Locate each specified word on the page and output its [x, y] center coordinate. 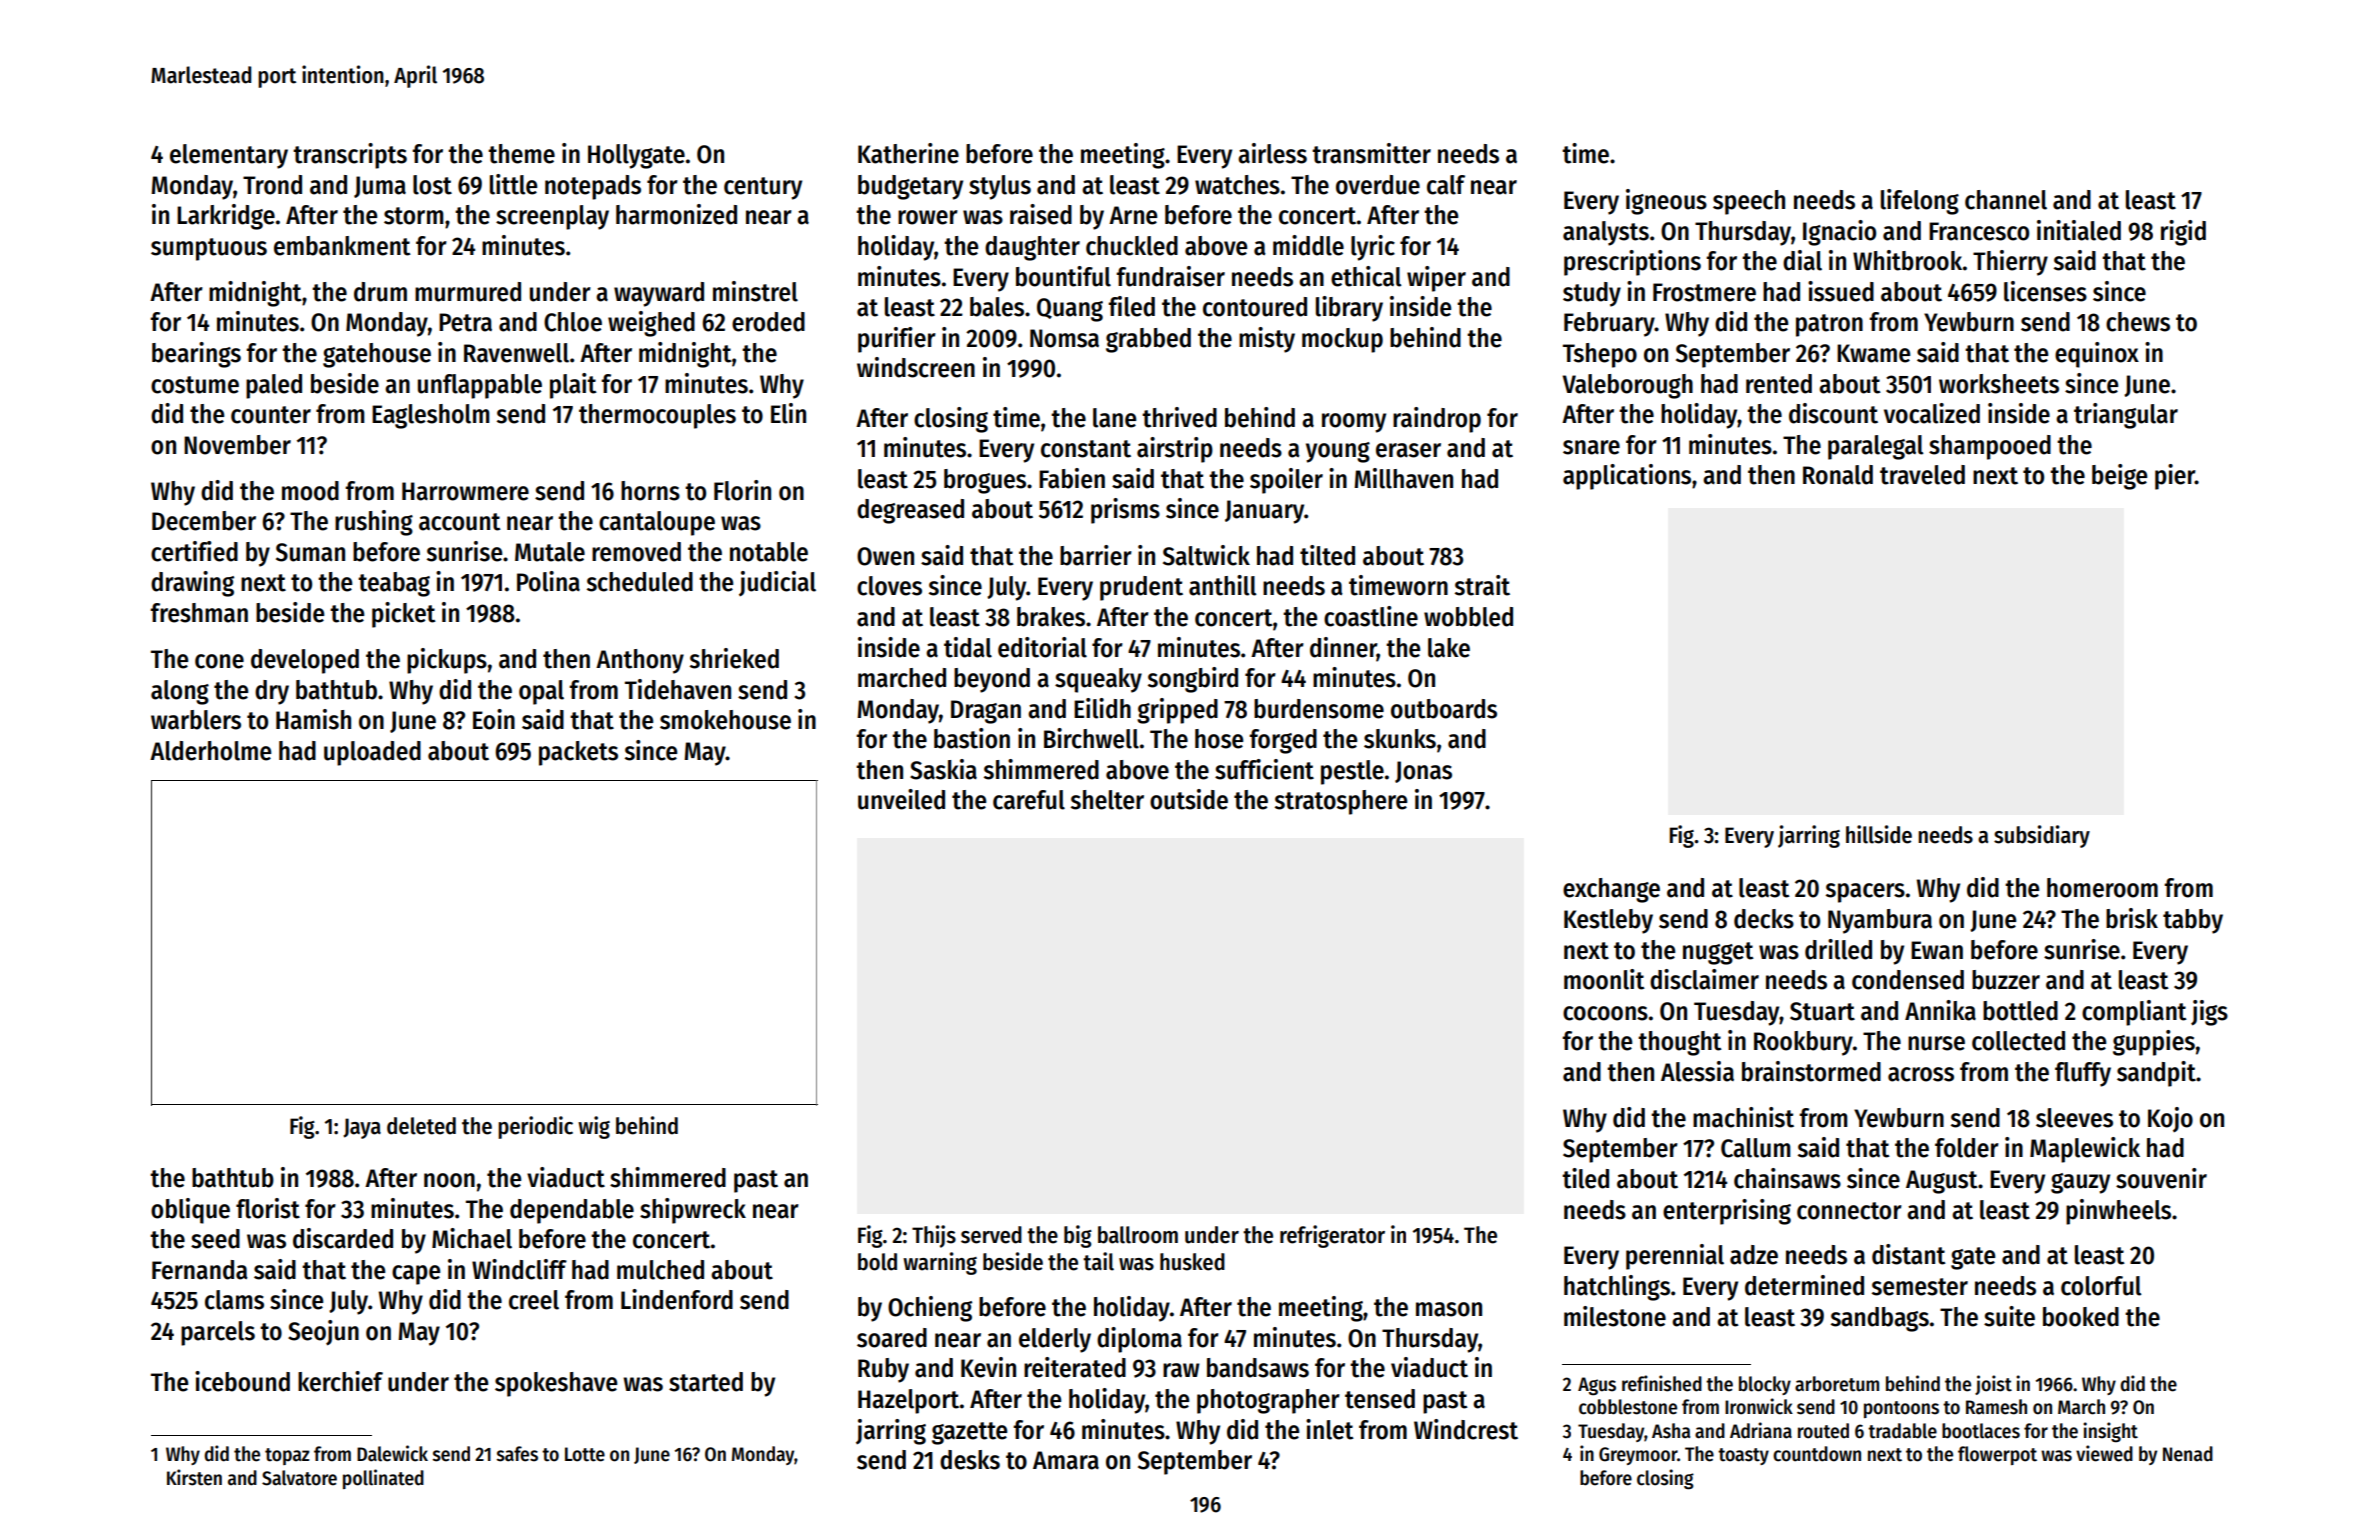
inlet [1330, 1429]
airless [1272, 153]
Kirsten [194, 1477]
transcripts [350, 156]
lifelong [1920, 202]
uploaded [372, 753]
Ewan [1937, 950]
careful [1029, 800]
